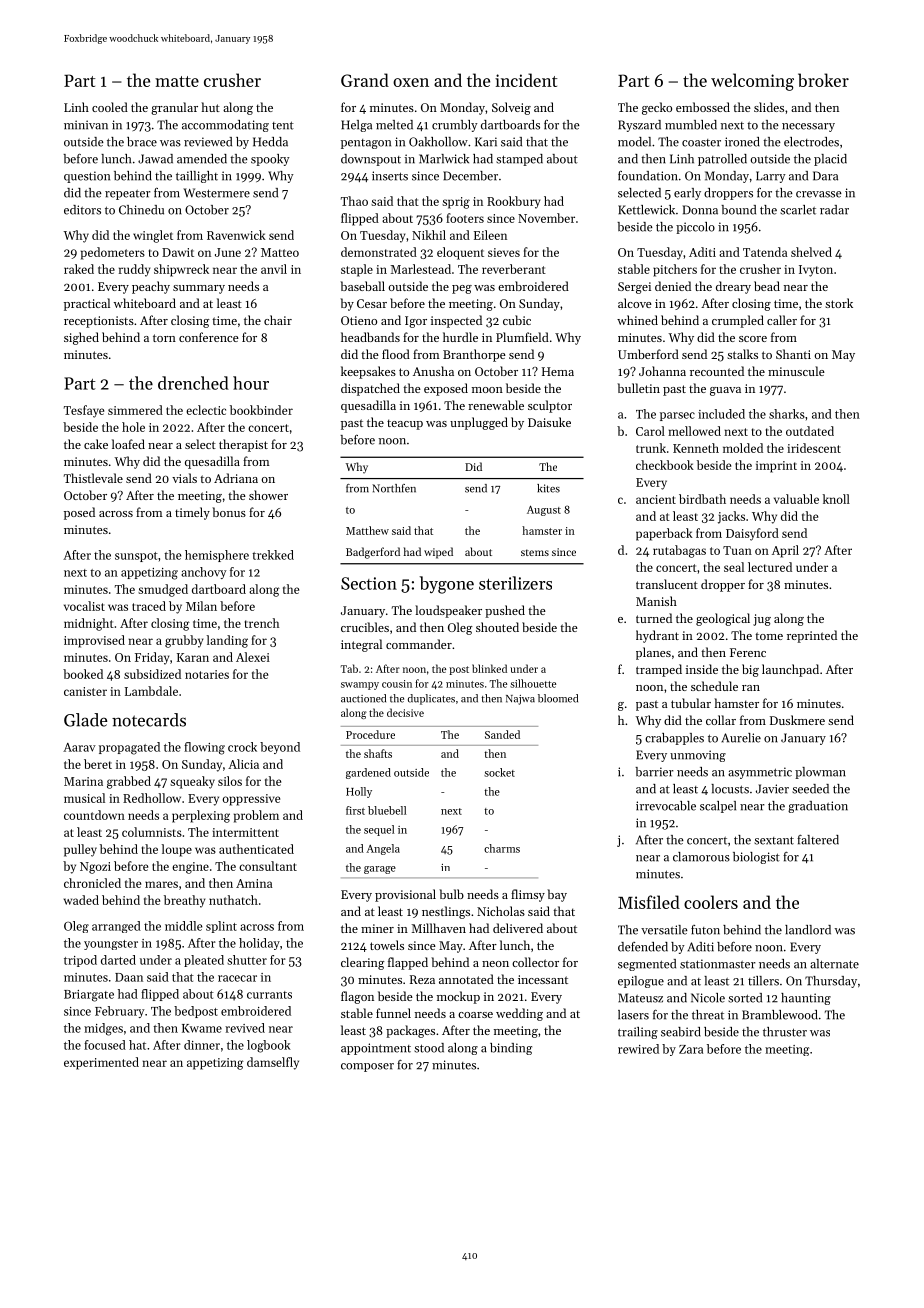 The height and width of the image is (1308, 924). Describe the element at coordinates (823, 80) in the image. I see `broker` at that location.
